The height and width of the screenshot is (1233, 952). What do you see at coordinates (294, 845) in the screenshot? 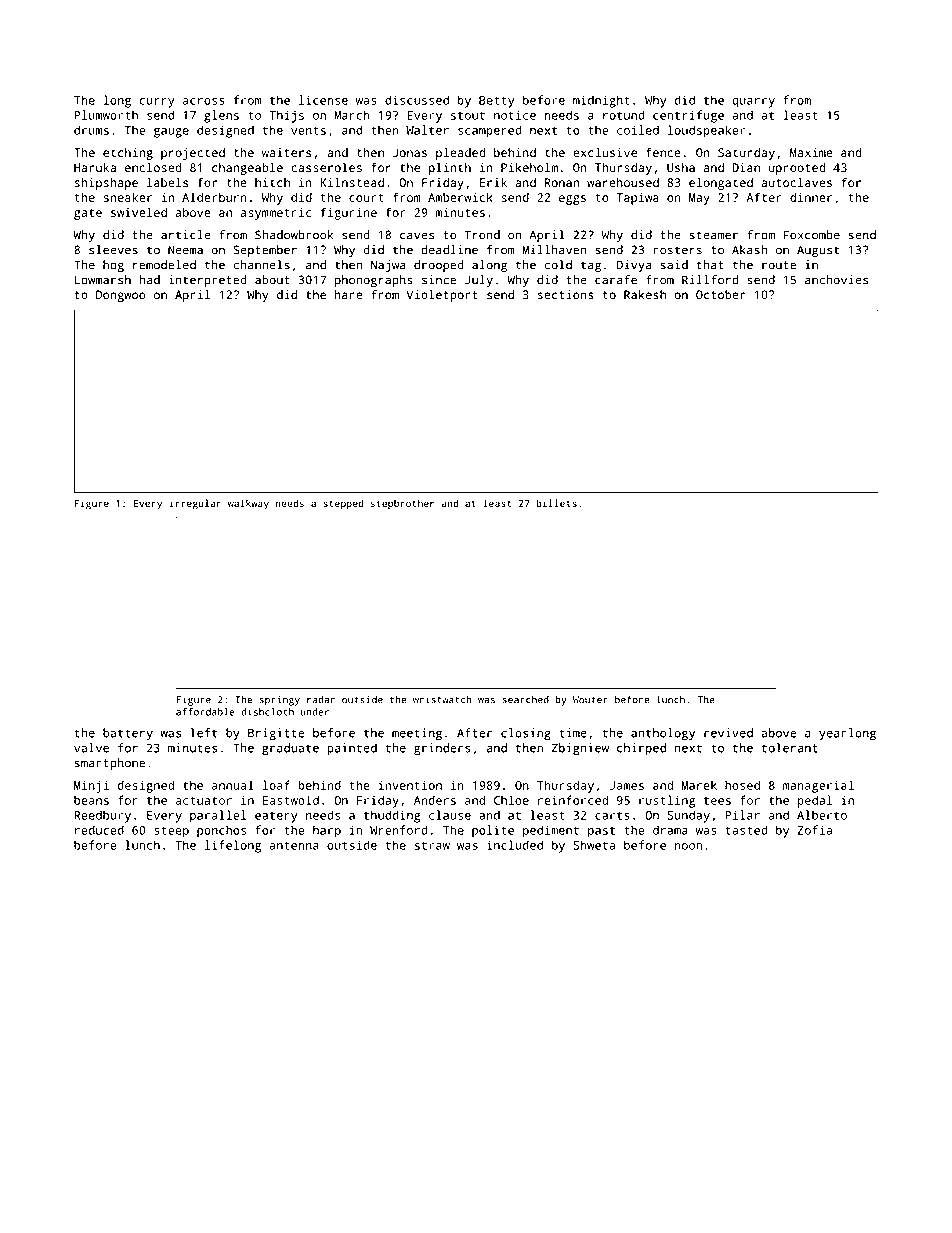
I see `antenna` at bounding box center [294, 845].
